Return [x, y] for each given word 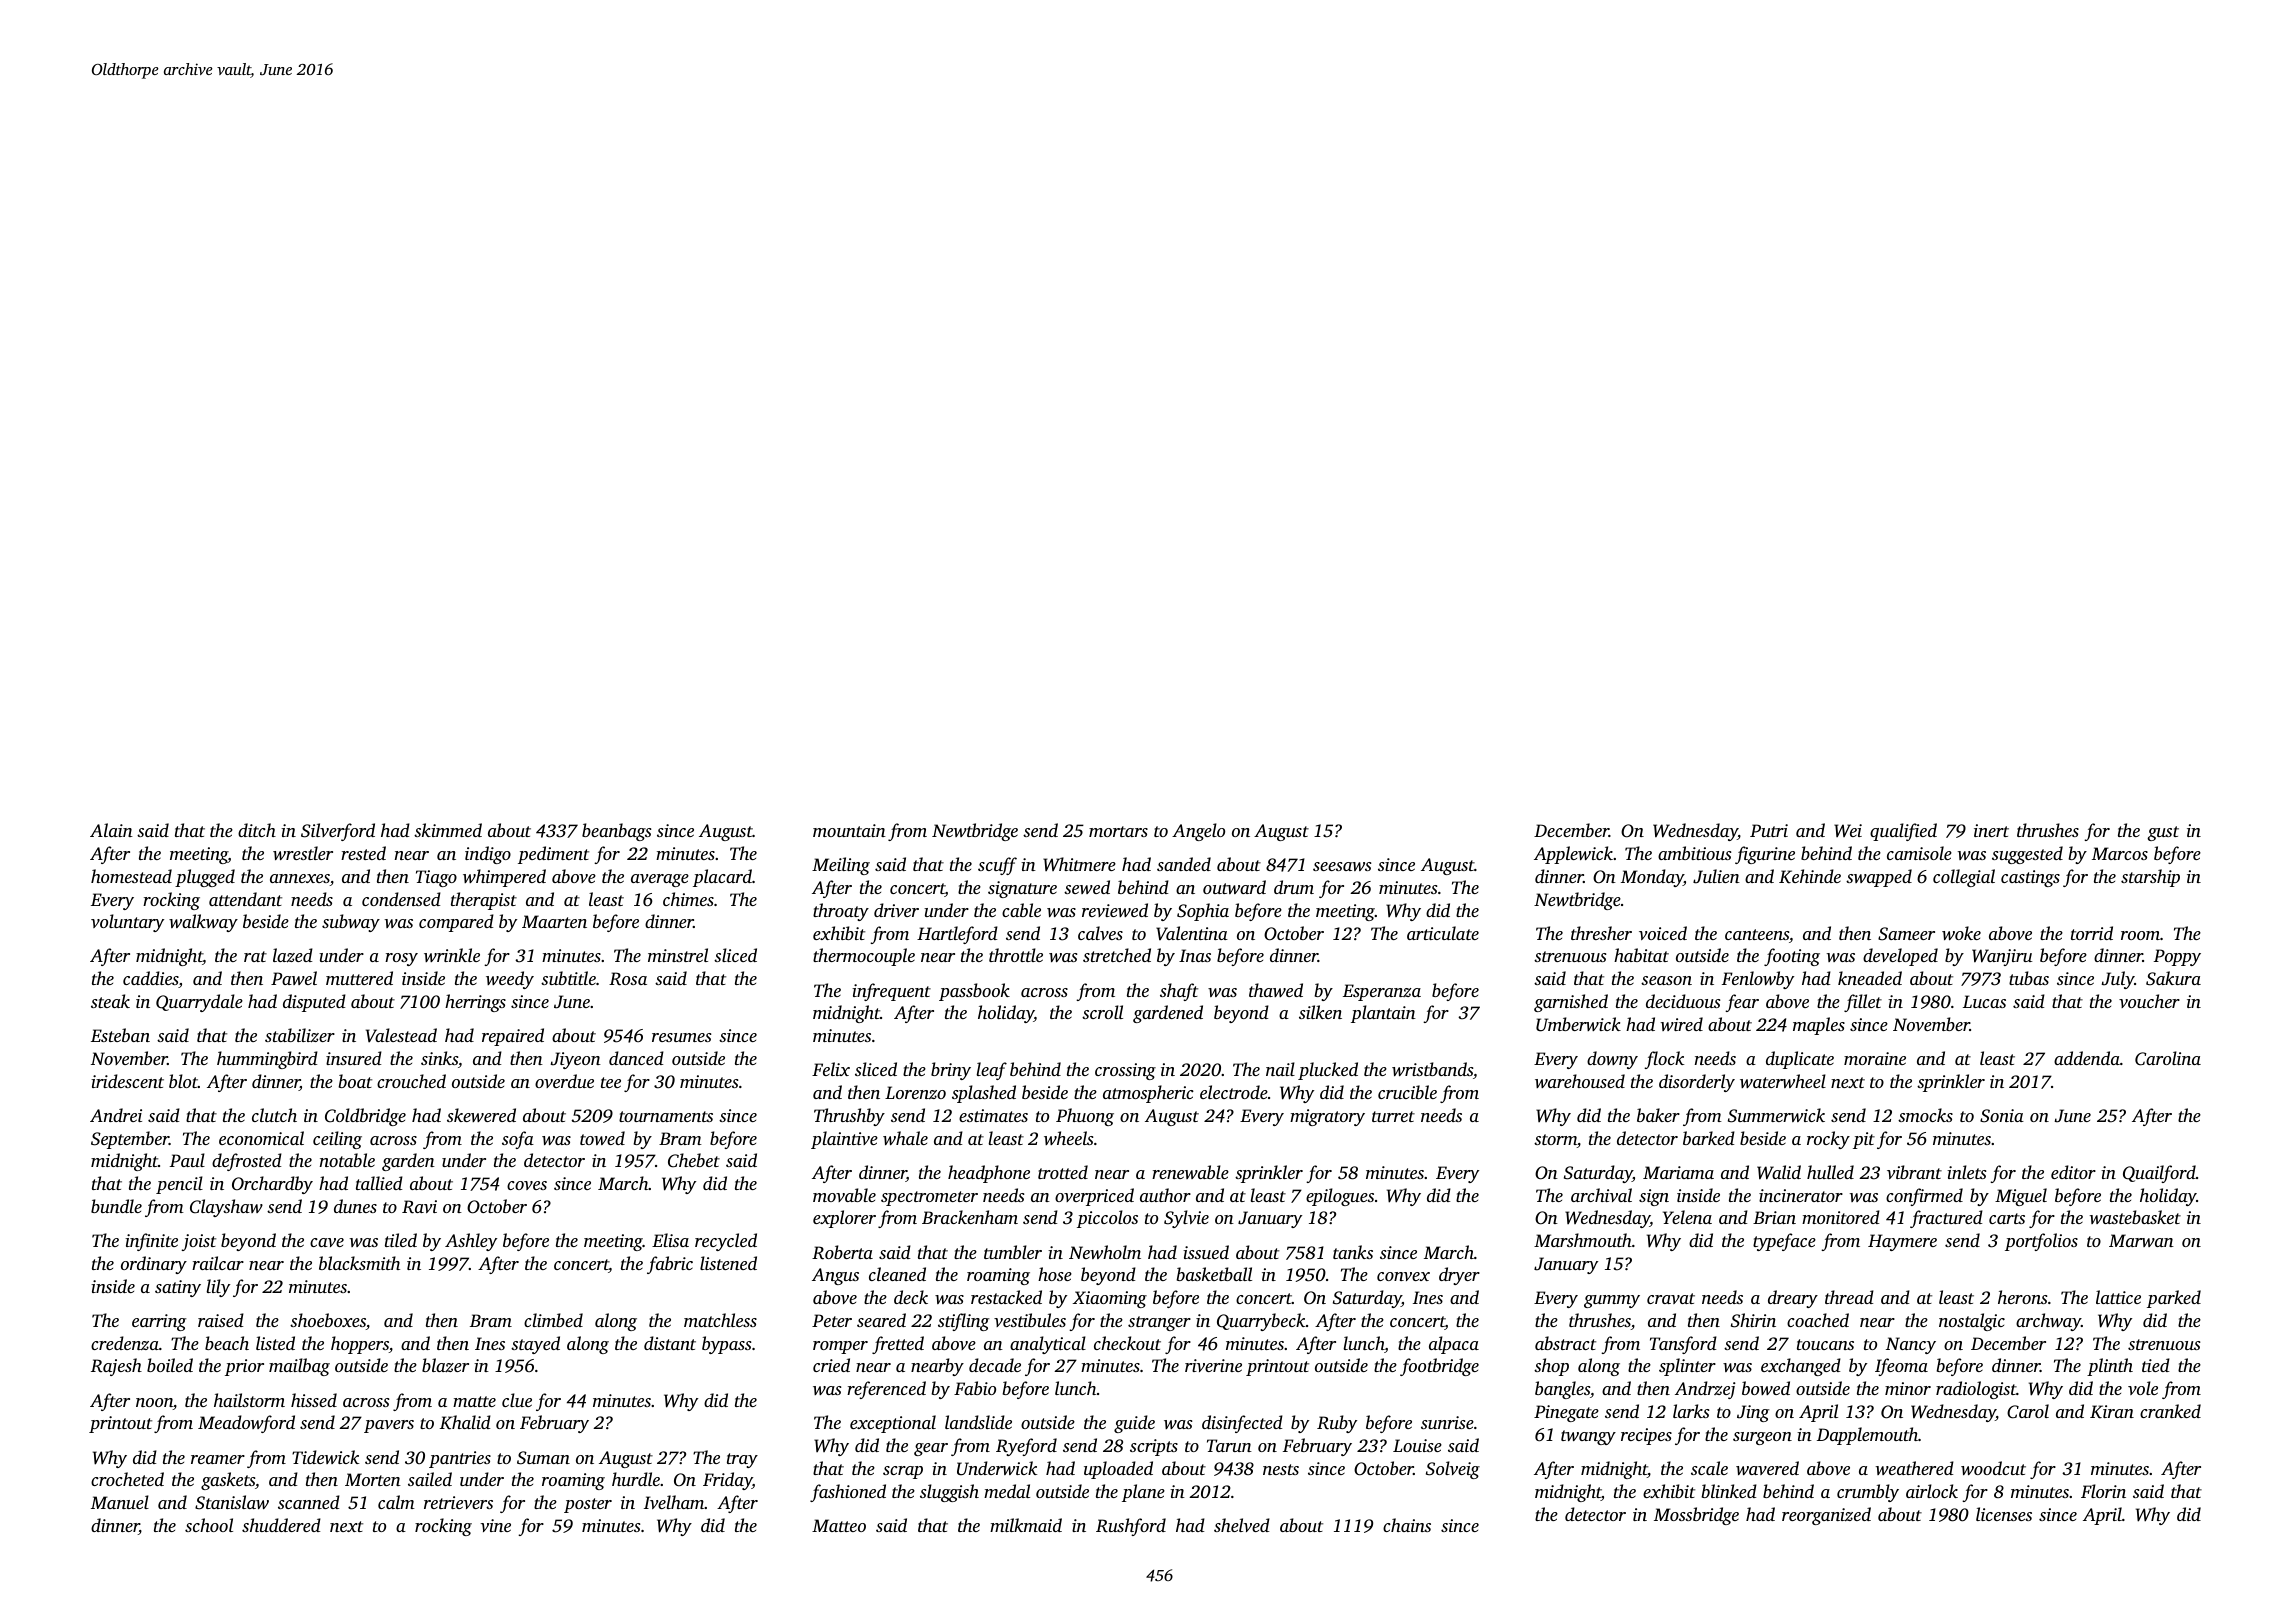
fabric [670, 1265]
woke [1961, 933]
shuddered [281, 1525]
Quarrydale [199, 1003]
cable [1021, 910]
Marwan [2141, 1240]
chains [1407, 1525]
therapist [484, 901]
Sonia [2002, 1116]
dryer [1459, 1276]
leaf [991, 1071]
